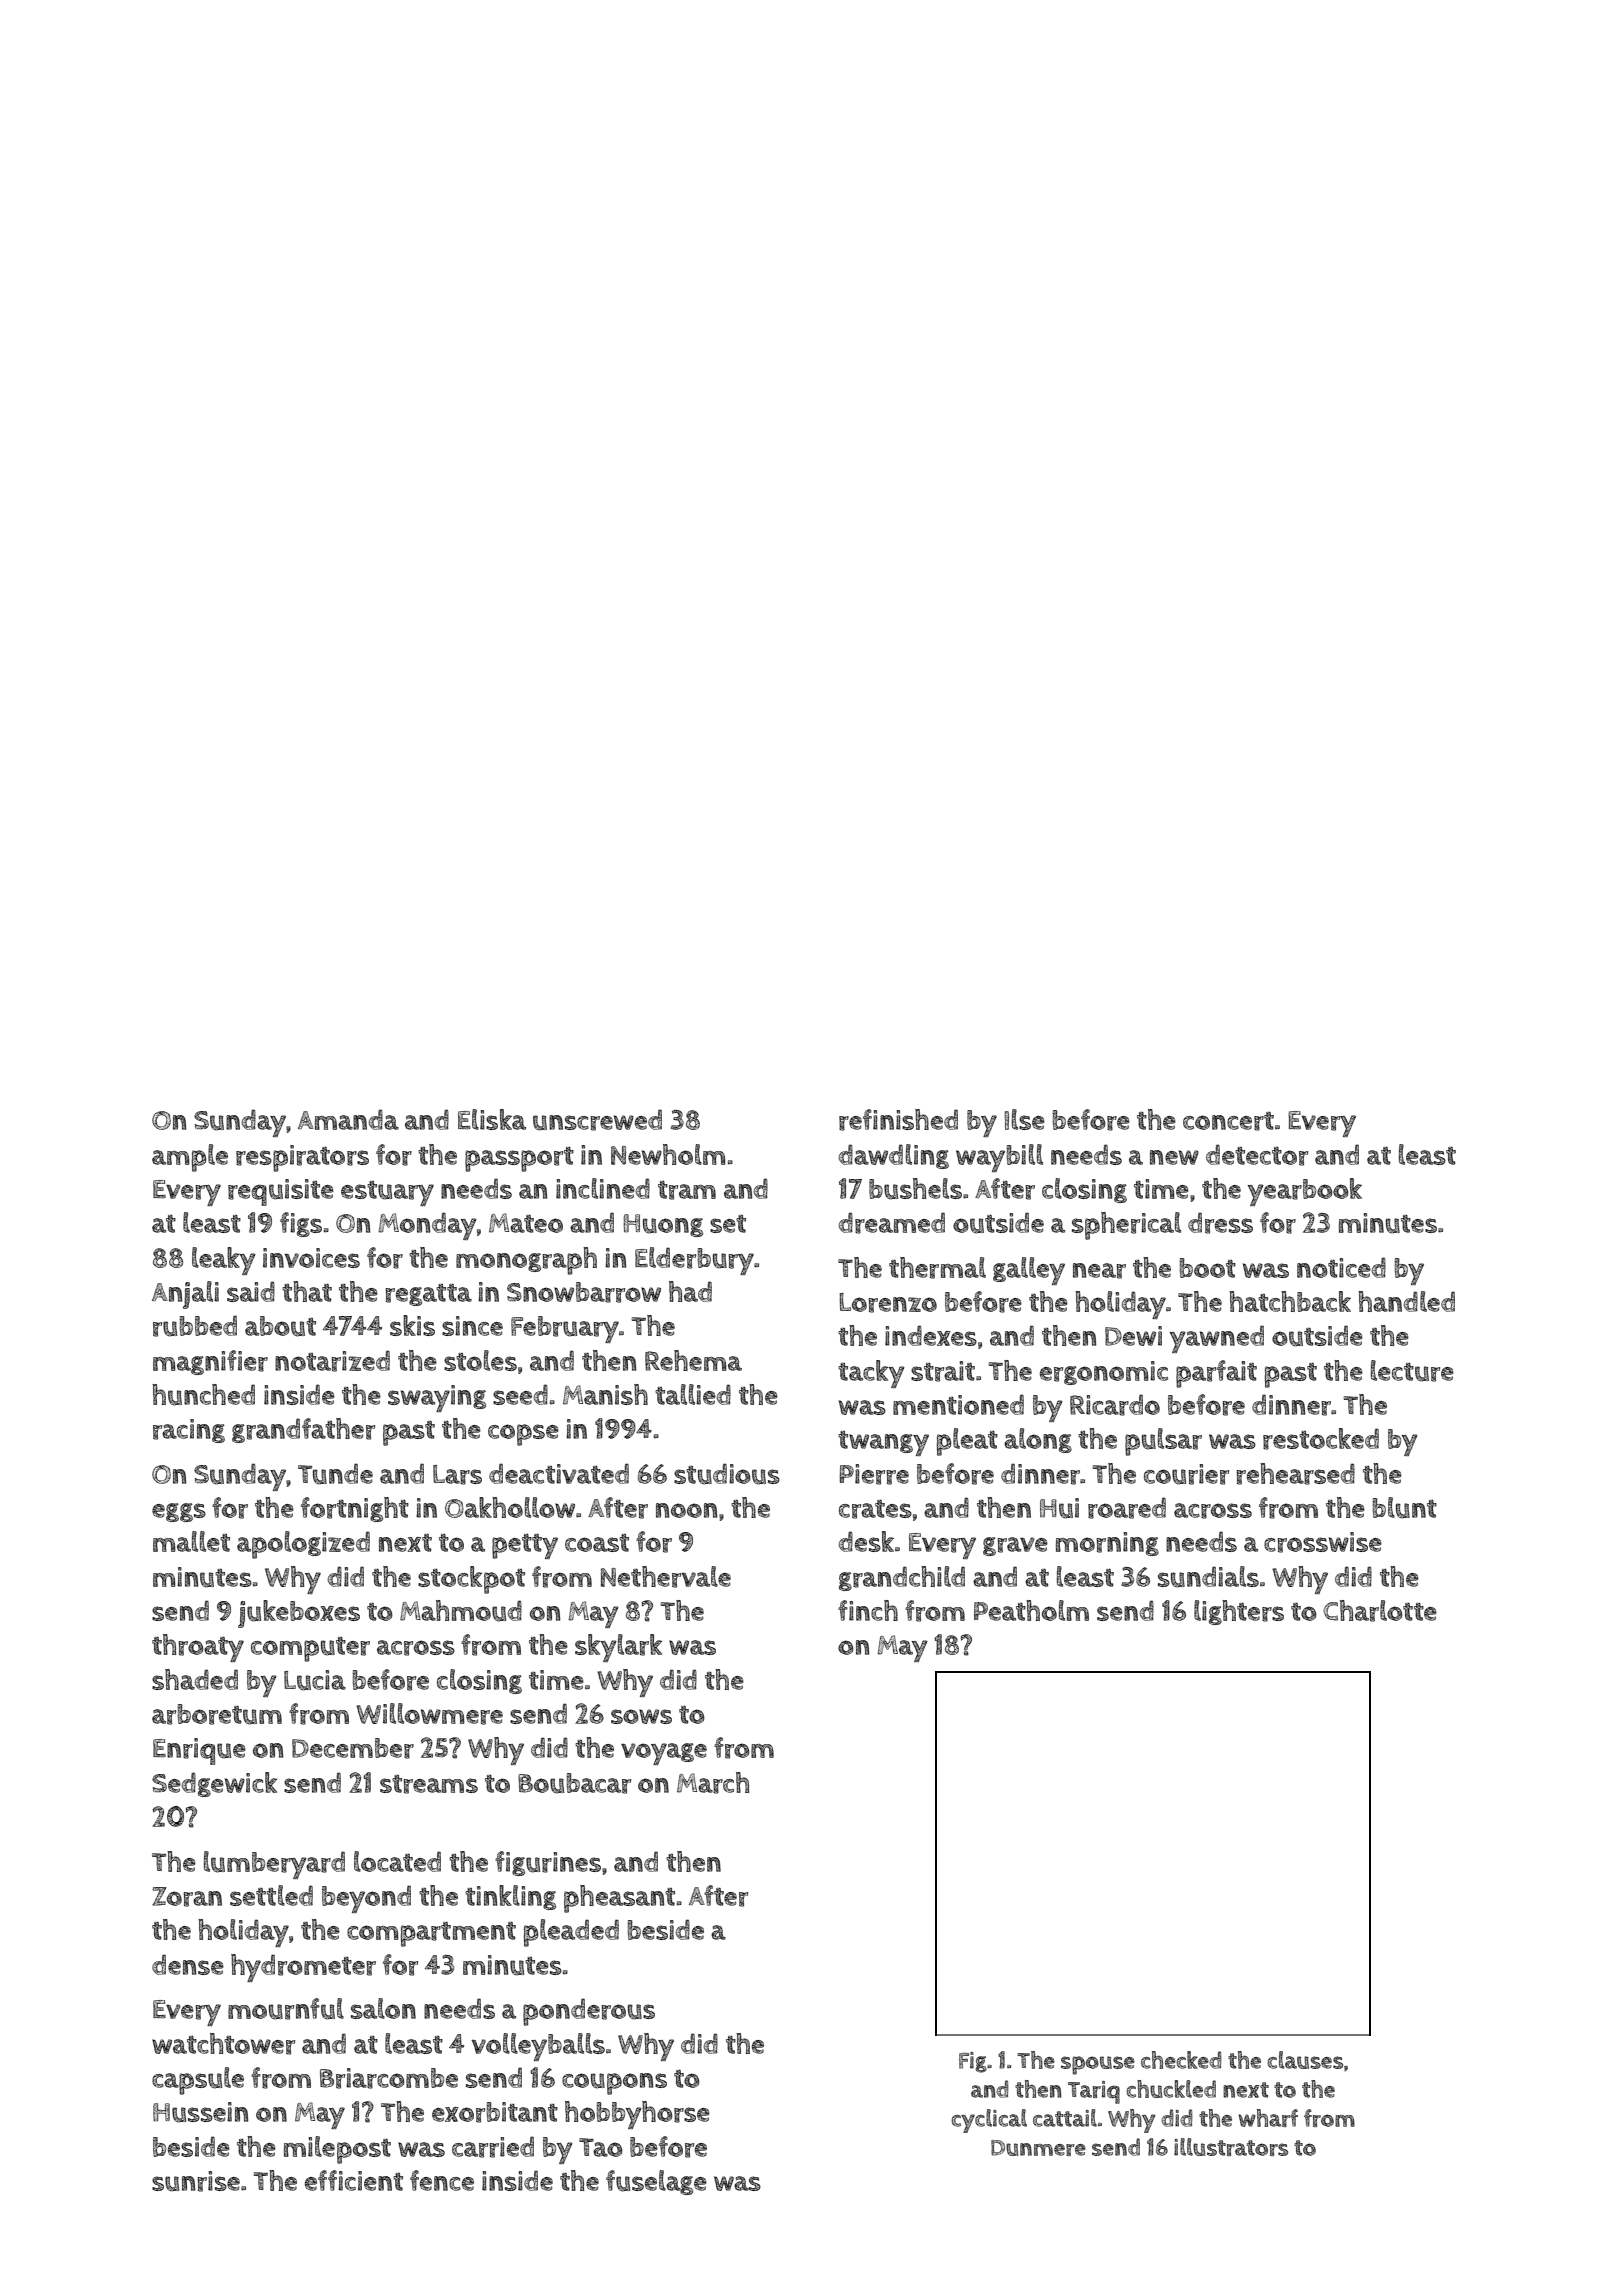  I want to click on skylark, so click(618, 1648).
